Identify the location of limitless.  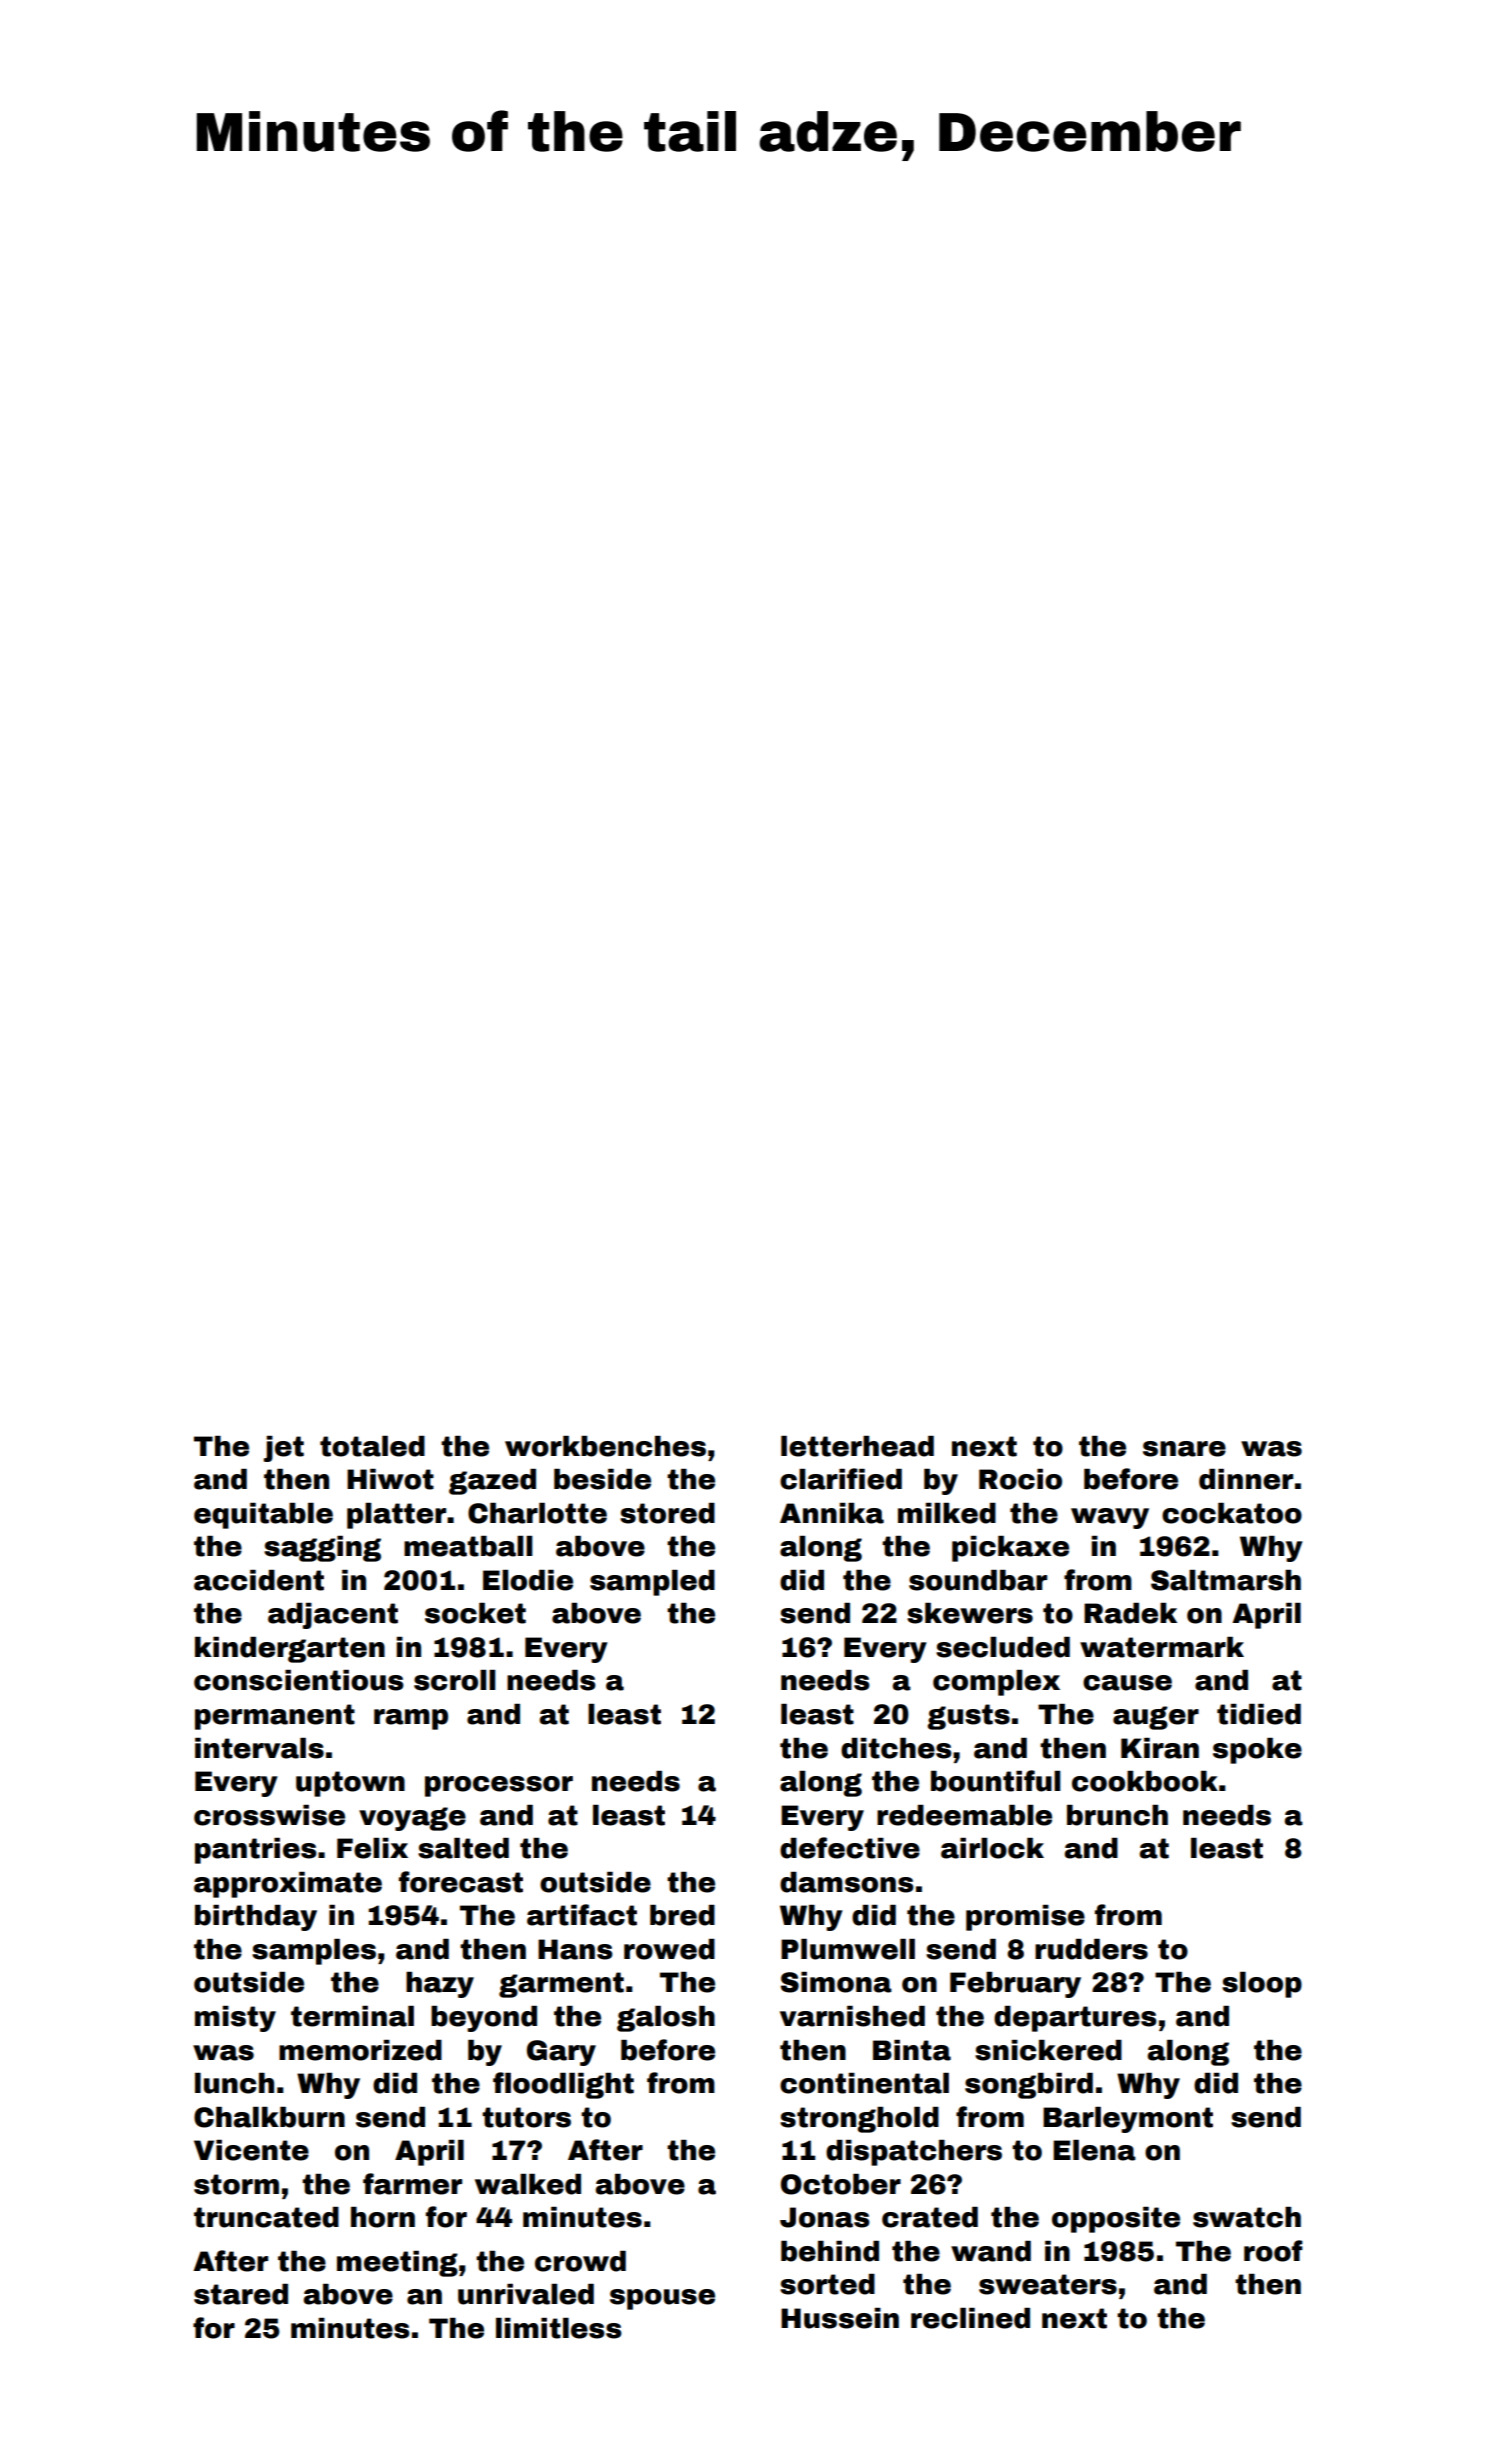
(559, 2328).
